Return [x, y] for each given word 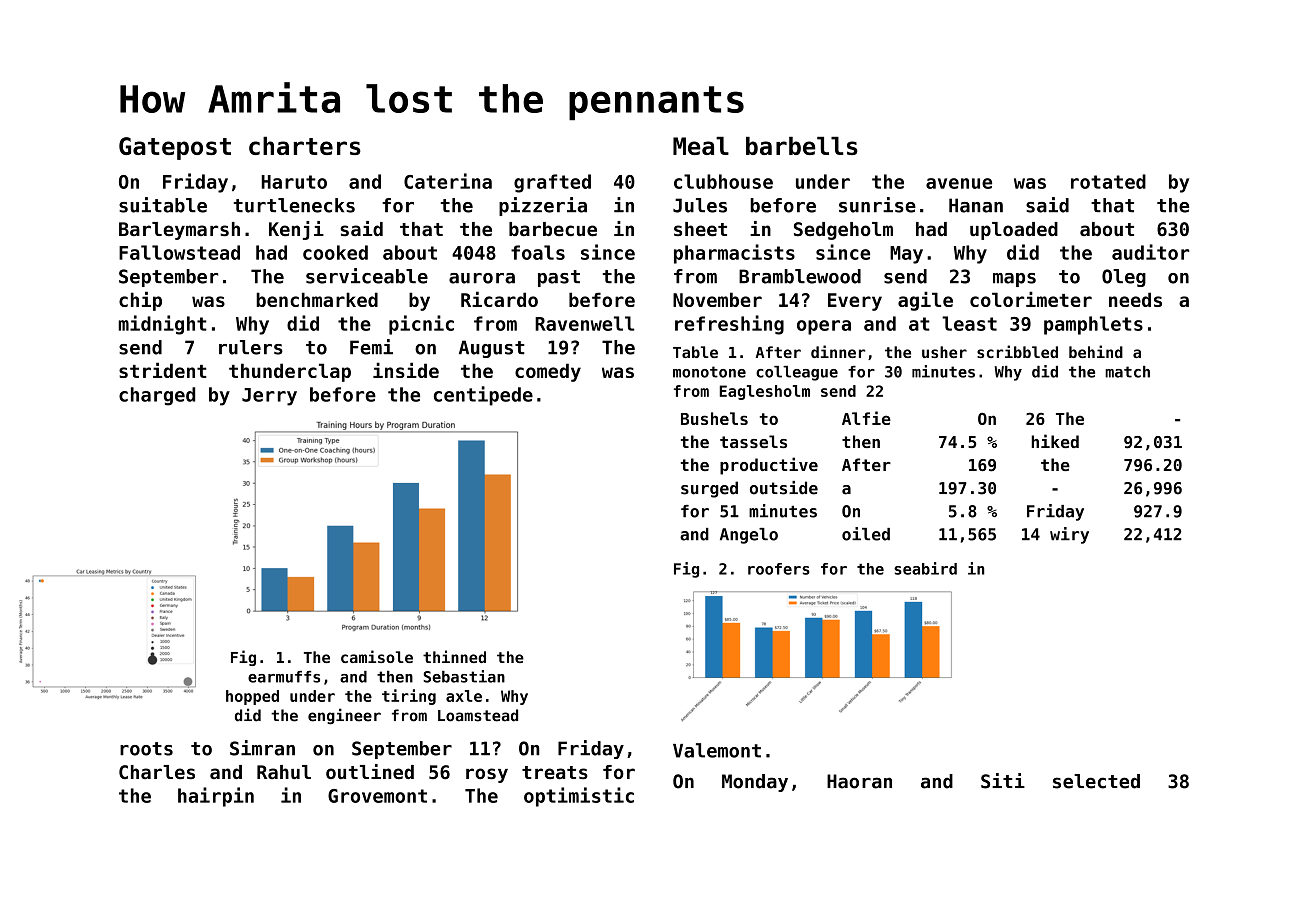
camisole [377, 656]
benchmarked [317, 299]
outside [784, 488]
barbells [802, 146]
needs [1135, 299]
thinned [454, 656]
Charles [157, 772]
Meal [701, 146]
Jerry [269, 397]
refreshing [729, 325]
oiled [866, 534]
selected [1096, 781]
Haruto [294, 182]
